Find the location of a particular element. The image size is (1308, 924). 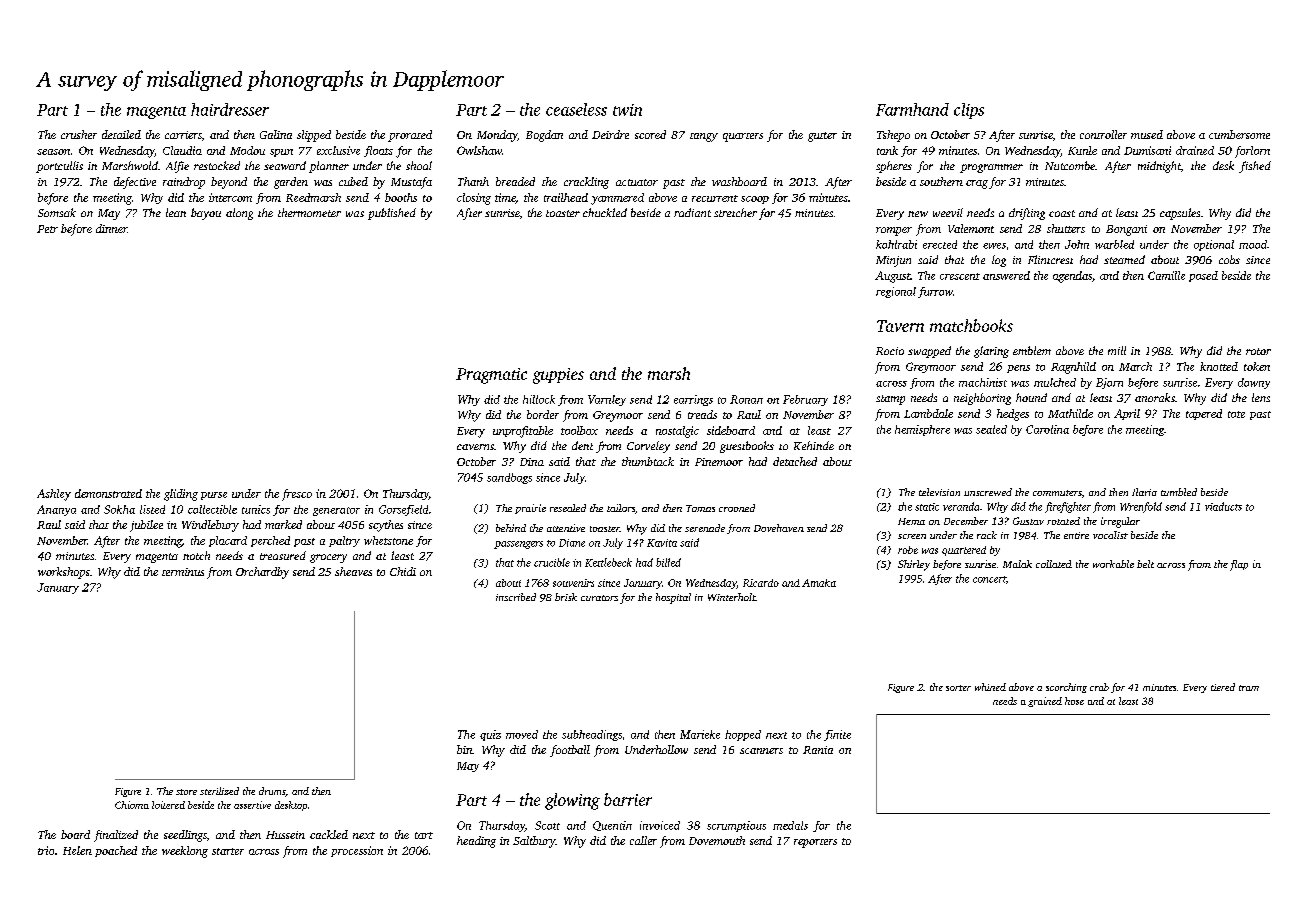

purse is located at coordinates (214, 496).
